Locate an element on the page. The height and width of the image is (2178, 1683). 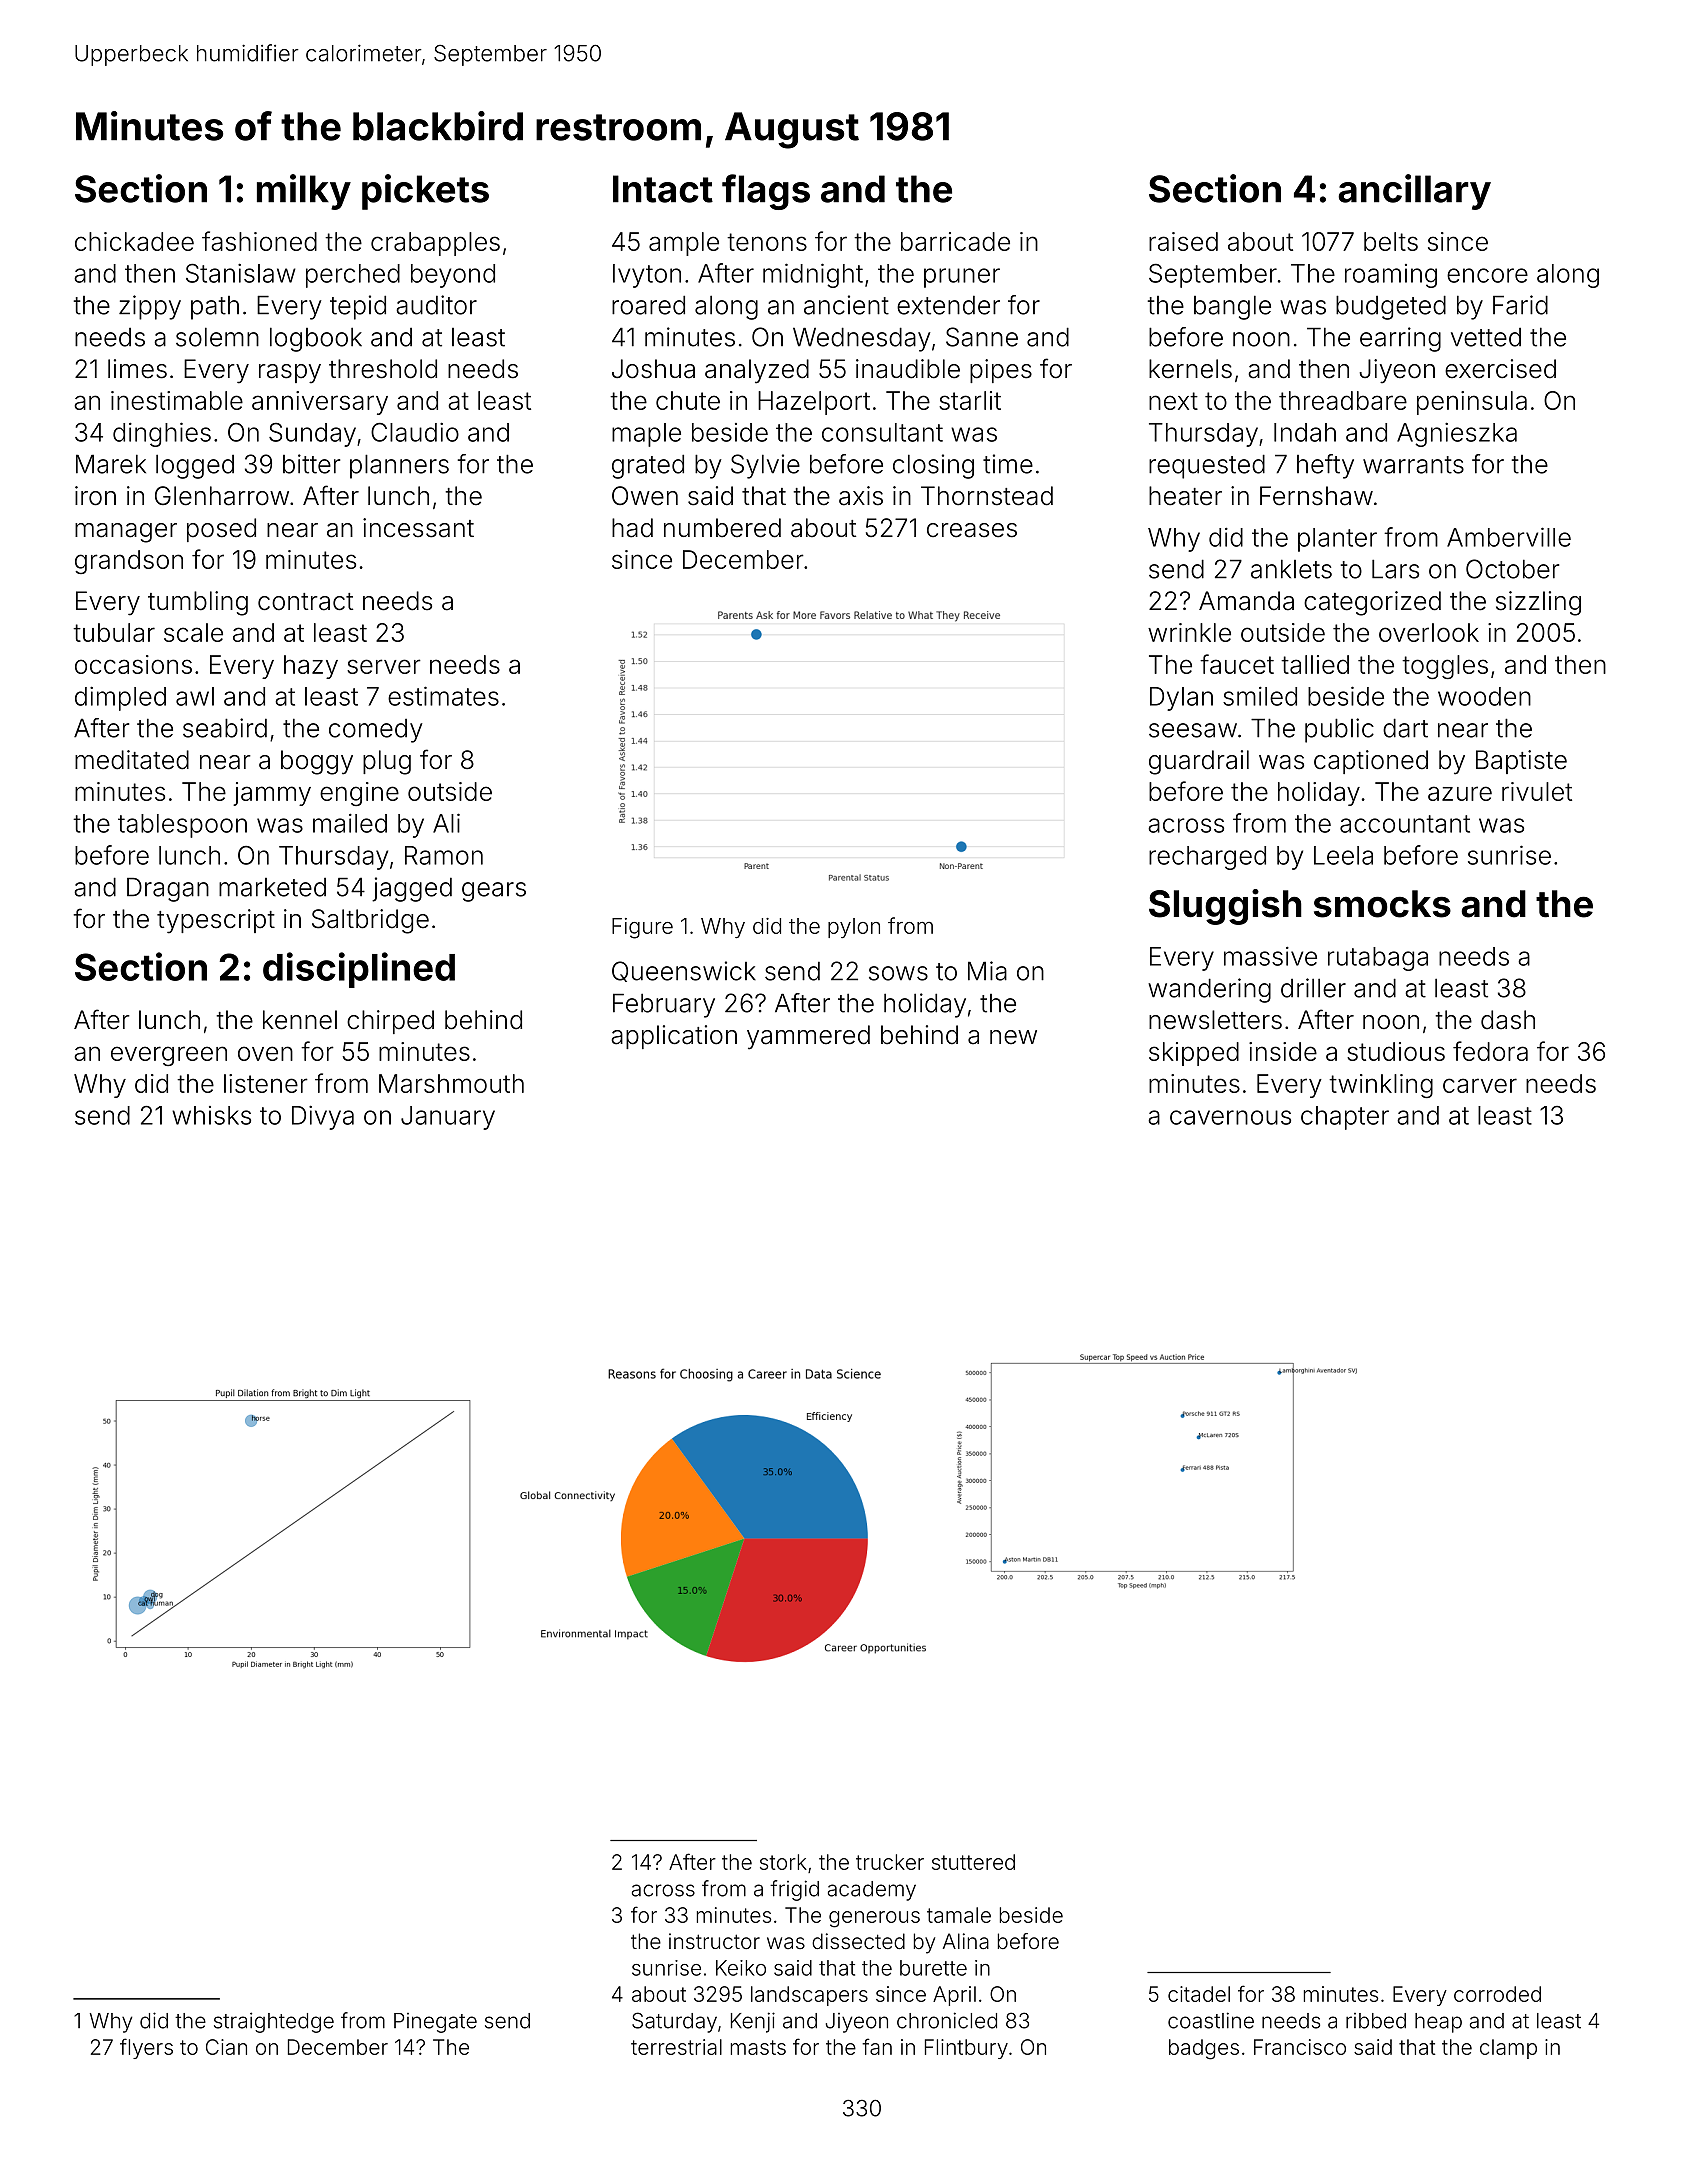
pickets is located at coordinates (425, 192).
